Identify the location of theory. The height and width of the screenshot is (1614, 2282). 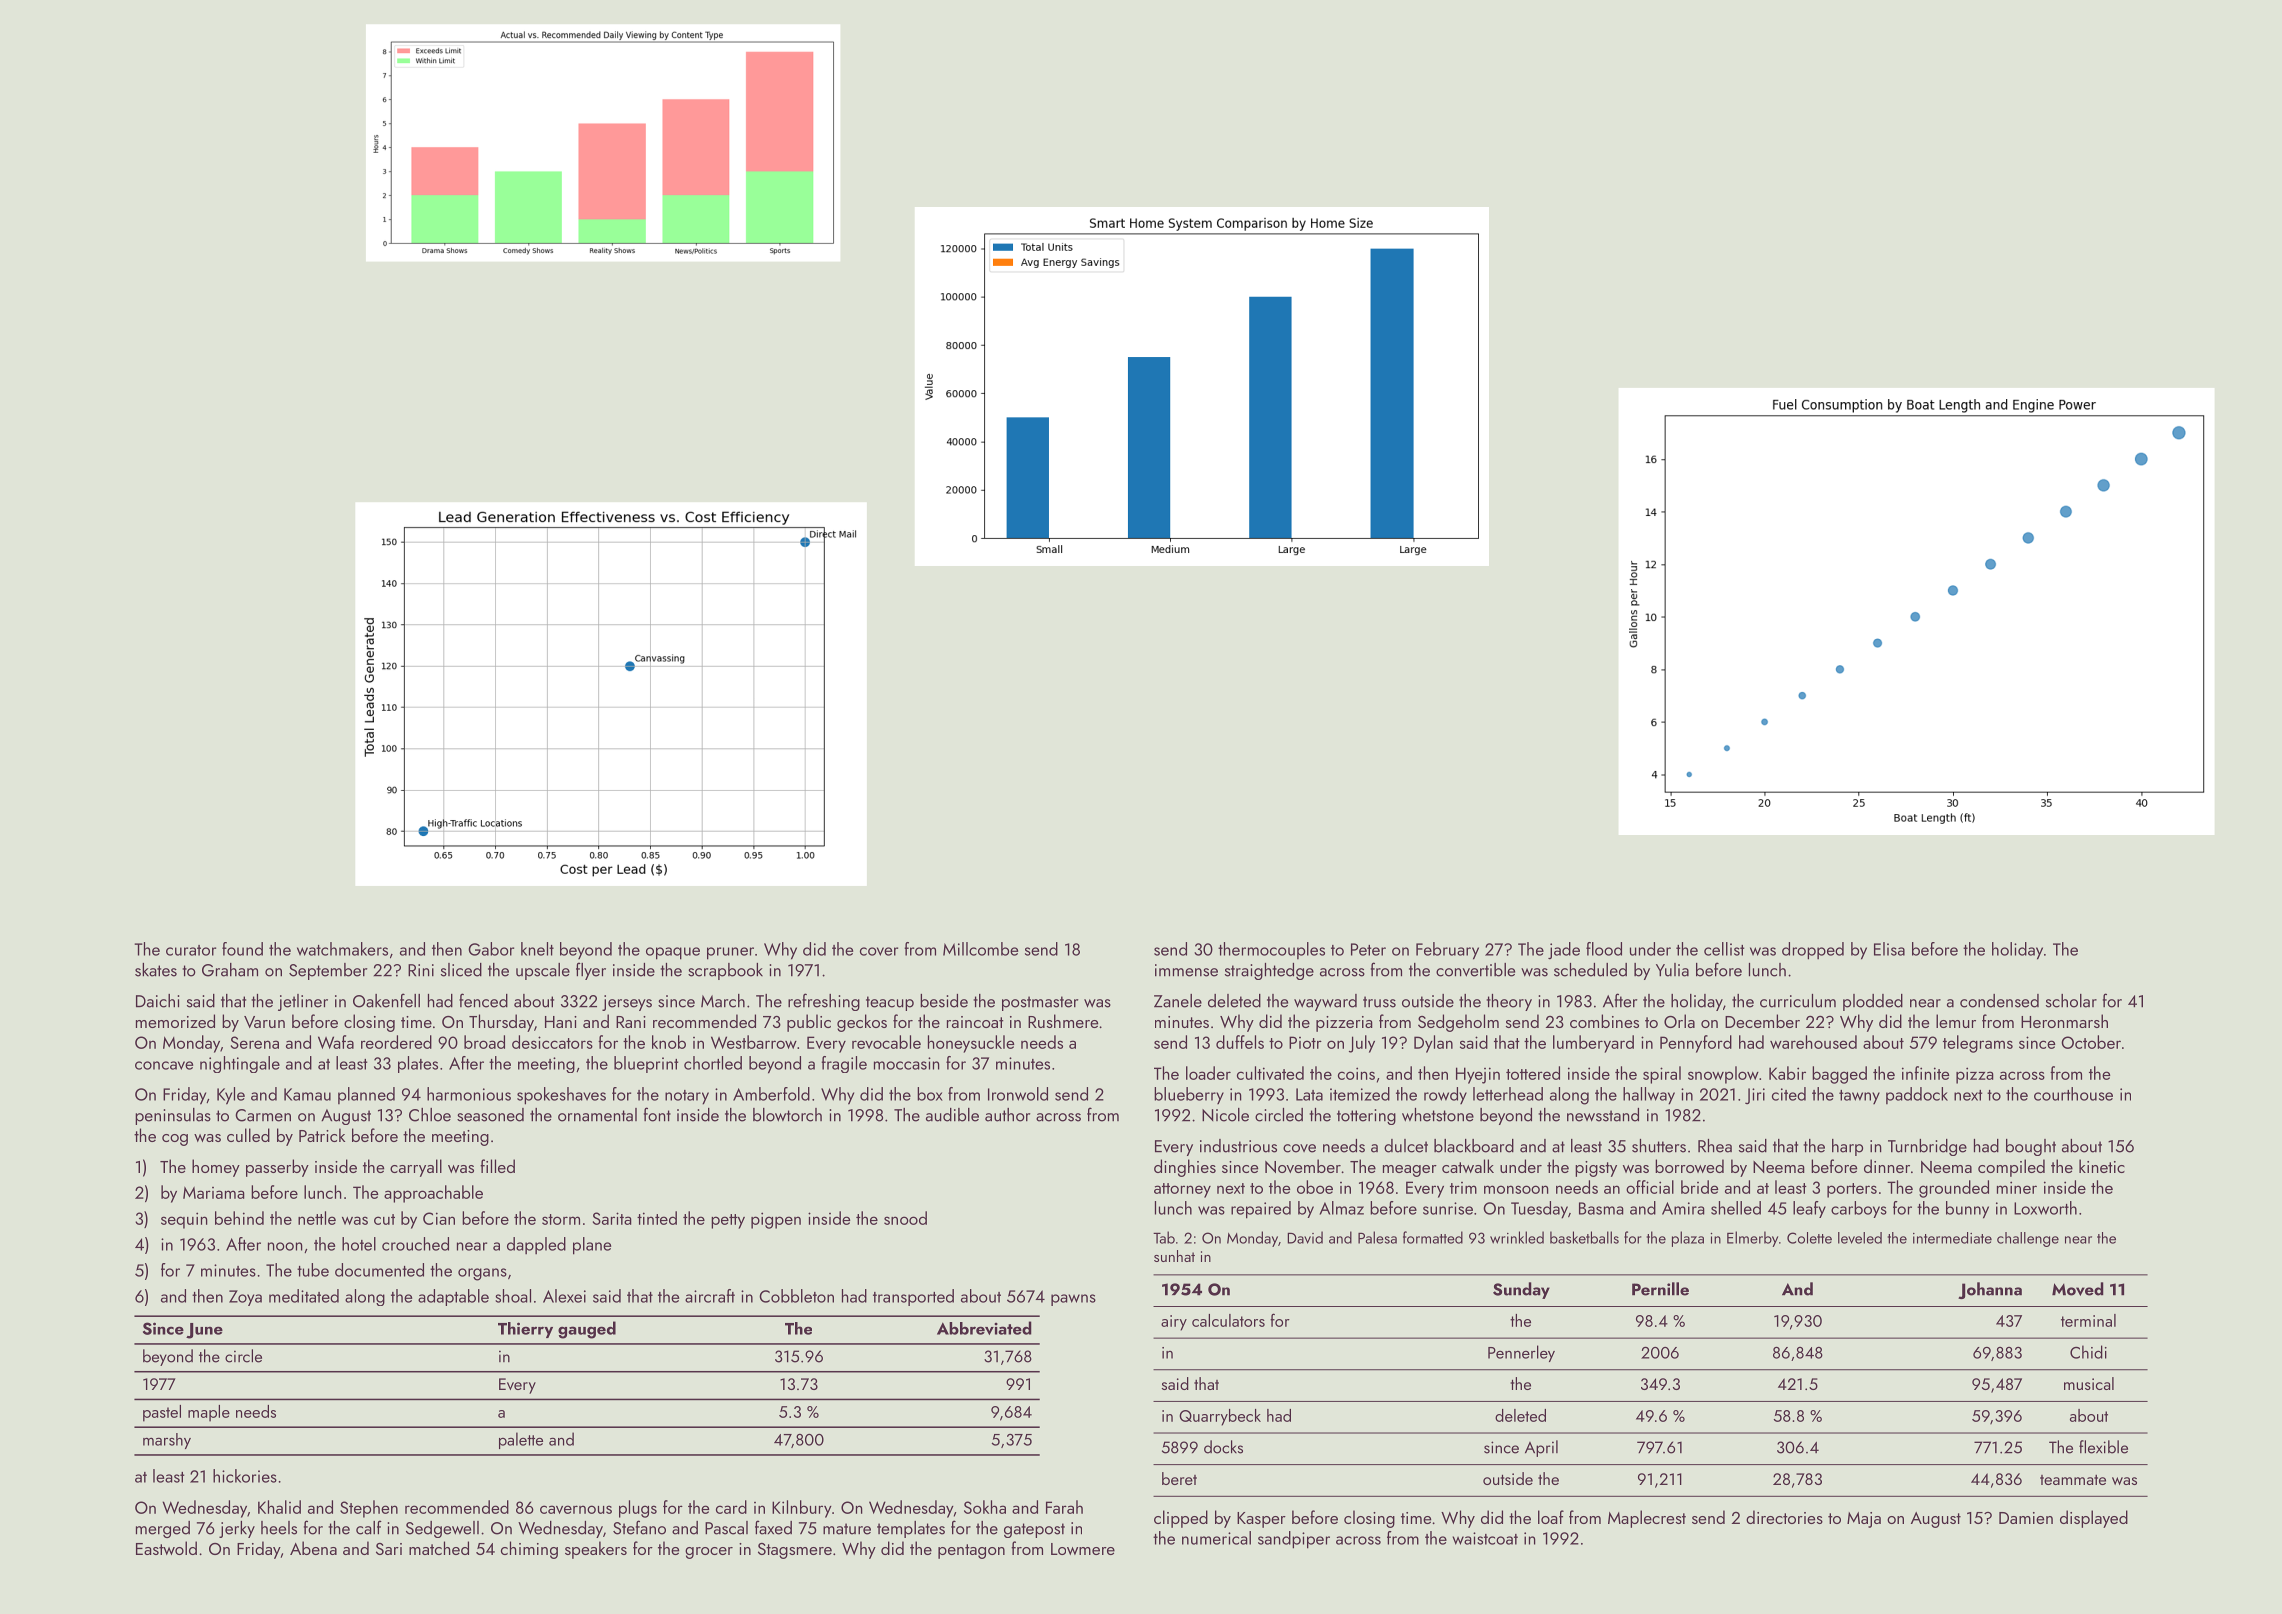
(1509, 1002).
